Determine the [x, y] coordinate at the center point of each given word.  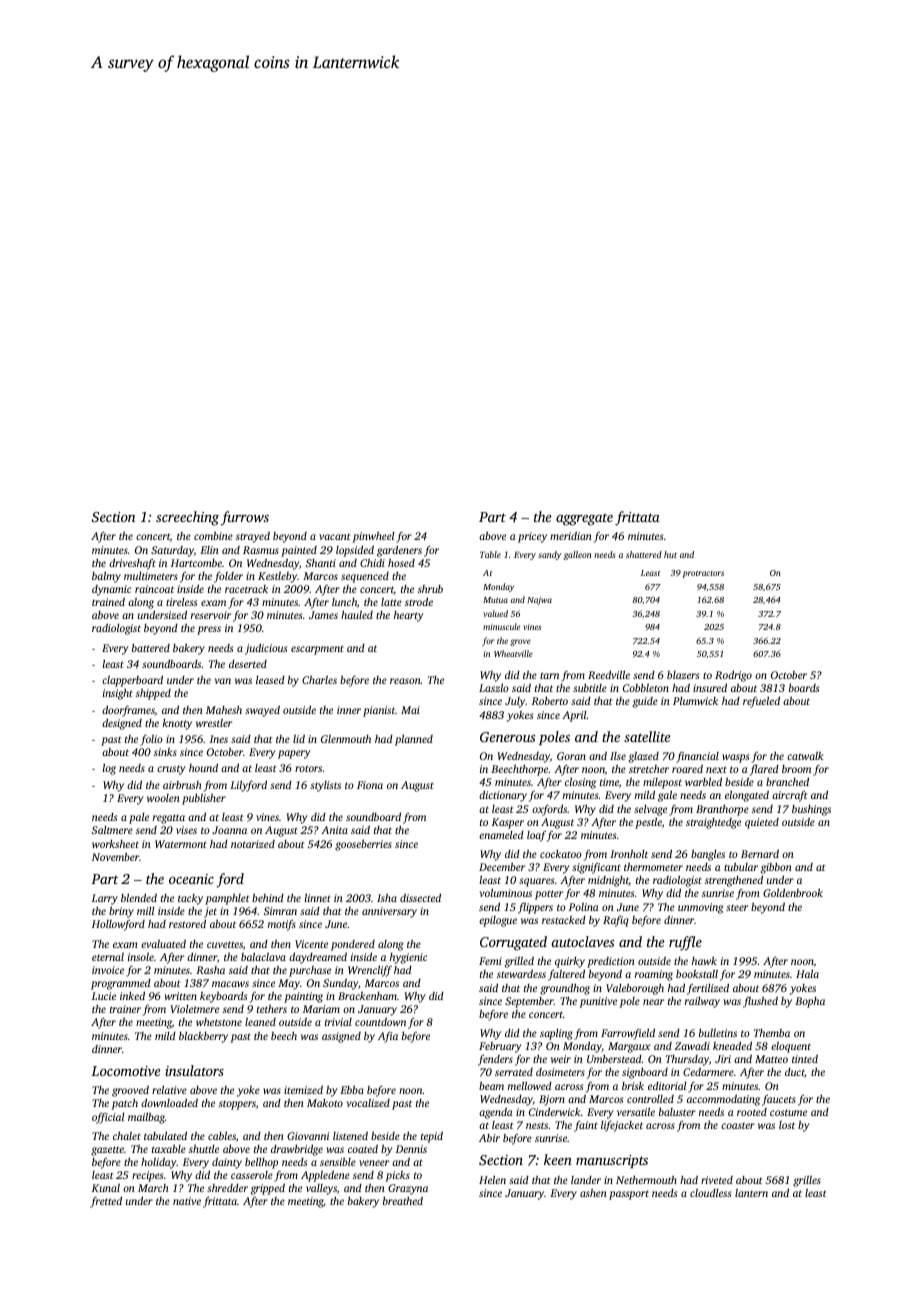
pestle [648, 823]
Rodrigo [733, 676]
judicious [266, 649]
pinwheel [373, 537]
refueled [761, 702]
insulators [194, 1070]
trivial [338, 1022]
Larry [105, 900]
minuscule [501, 626]
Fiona [370, 785]
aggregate [584, 519]
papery [294, 754]
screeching [187, 518]
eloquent [791, 1047]
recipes [147, 1176]
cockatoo [561, 854]
